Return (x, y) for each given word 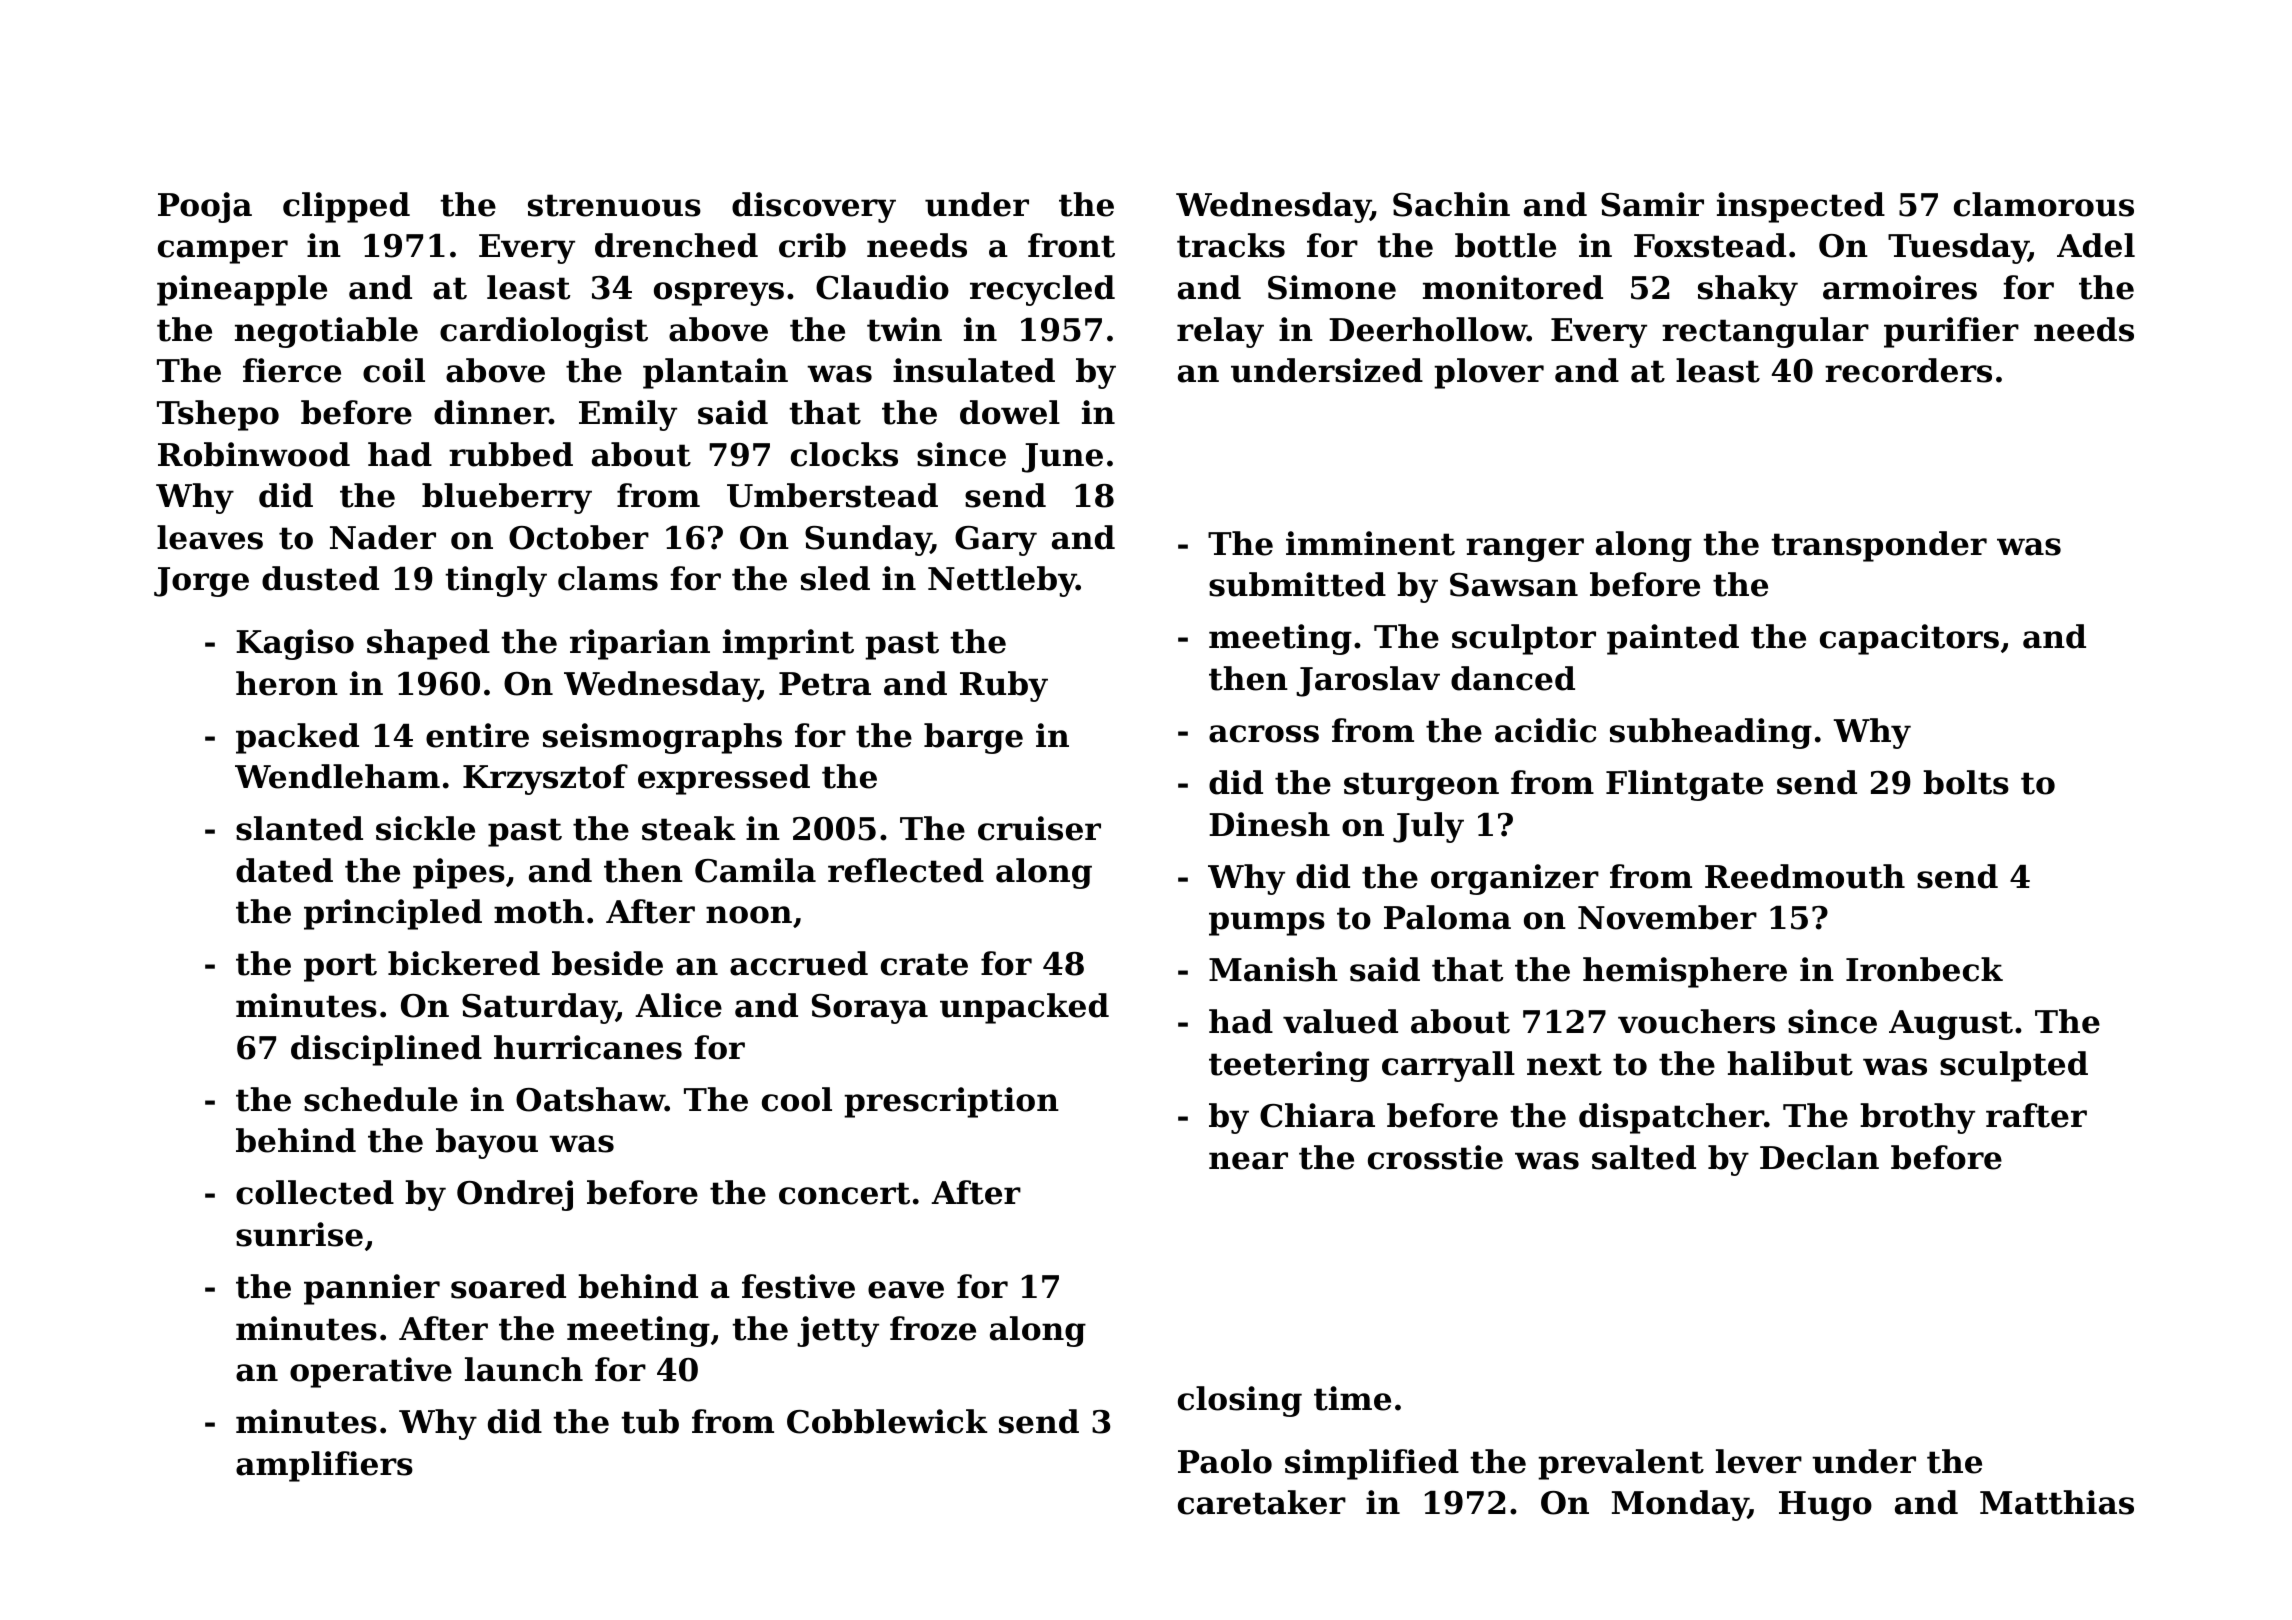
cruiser (1039, 828)
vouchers (1696, 1021)
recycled (1042, 290)
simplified (1372, 1464)
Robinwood (254, 454)
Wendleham (337, 776)
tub (650, 1421)
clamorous (2044, 204)
